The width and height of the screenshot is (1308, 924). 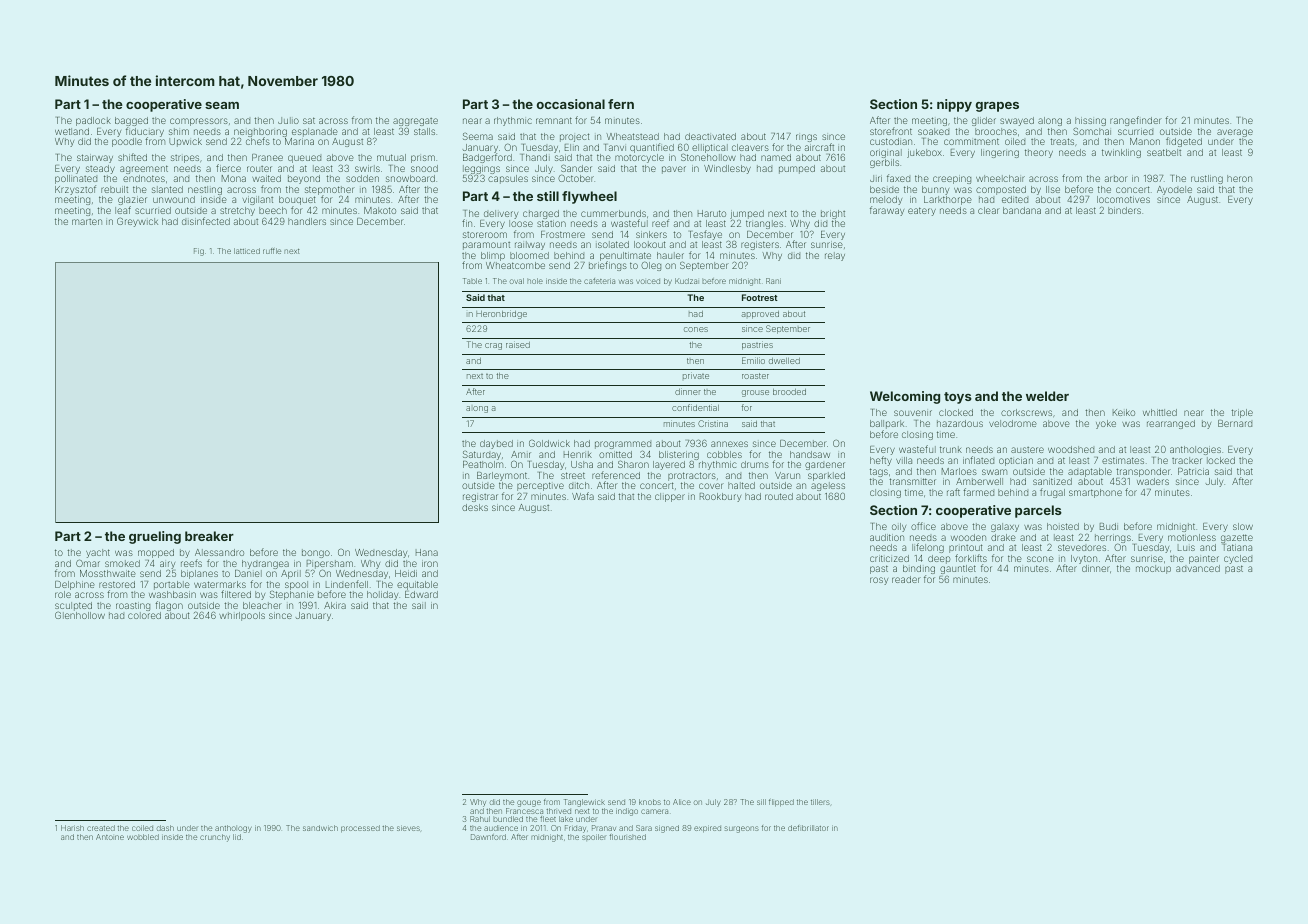 What do you see at coordinates (521, 454) in the screenshot?
I see `Amir` at bounding box center [521, 454].
